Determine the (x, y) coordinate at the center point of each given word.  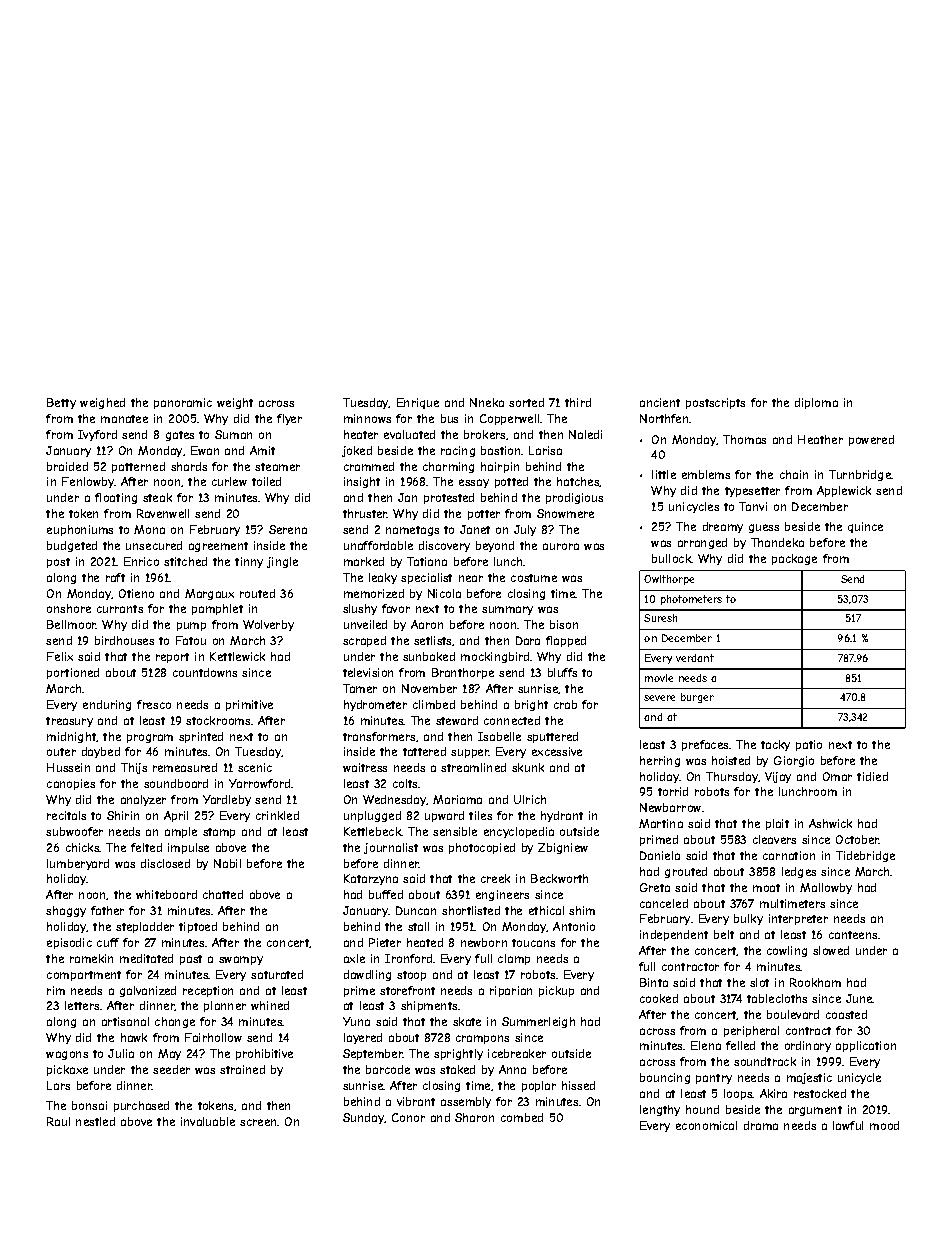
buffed (386, 894)
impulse (188, 848)
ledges (799, 872)
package (794, 559)
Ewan (205, 450)
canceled (664, 903)
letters (82, 1005)
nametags (412, 531)
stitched (185, 561)
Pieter (385, 942)
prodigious (574, 498)
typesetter (752, 492)
